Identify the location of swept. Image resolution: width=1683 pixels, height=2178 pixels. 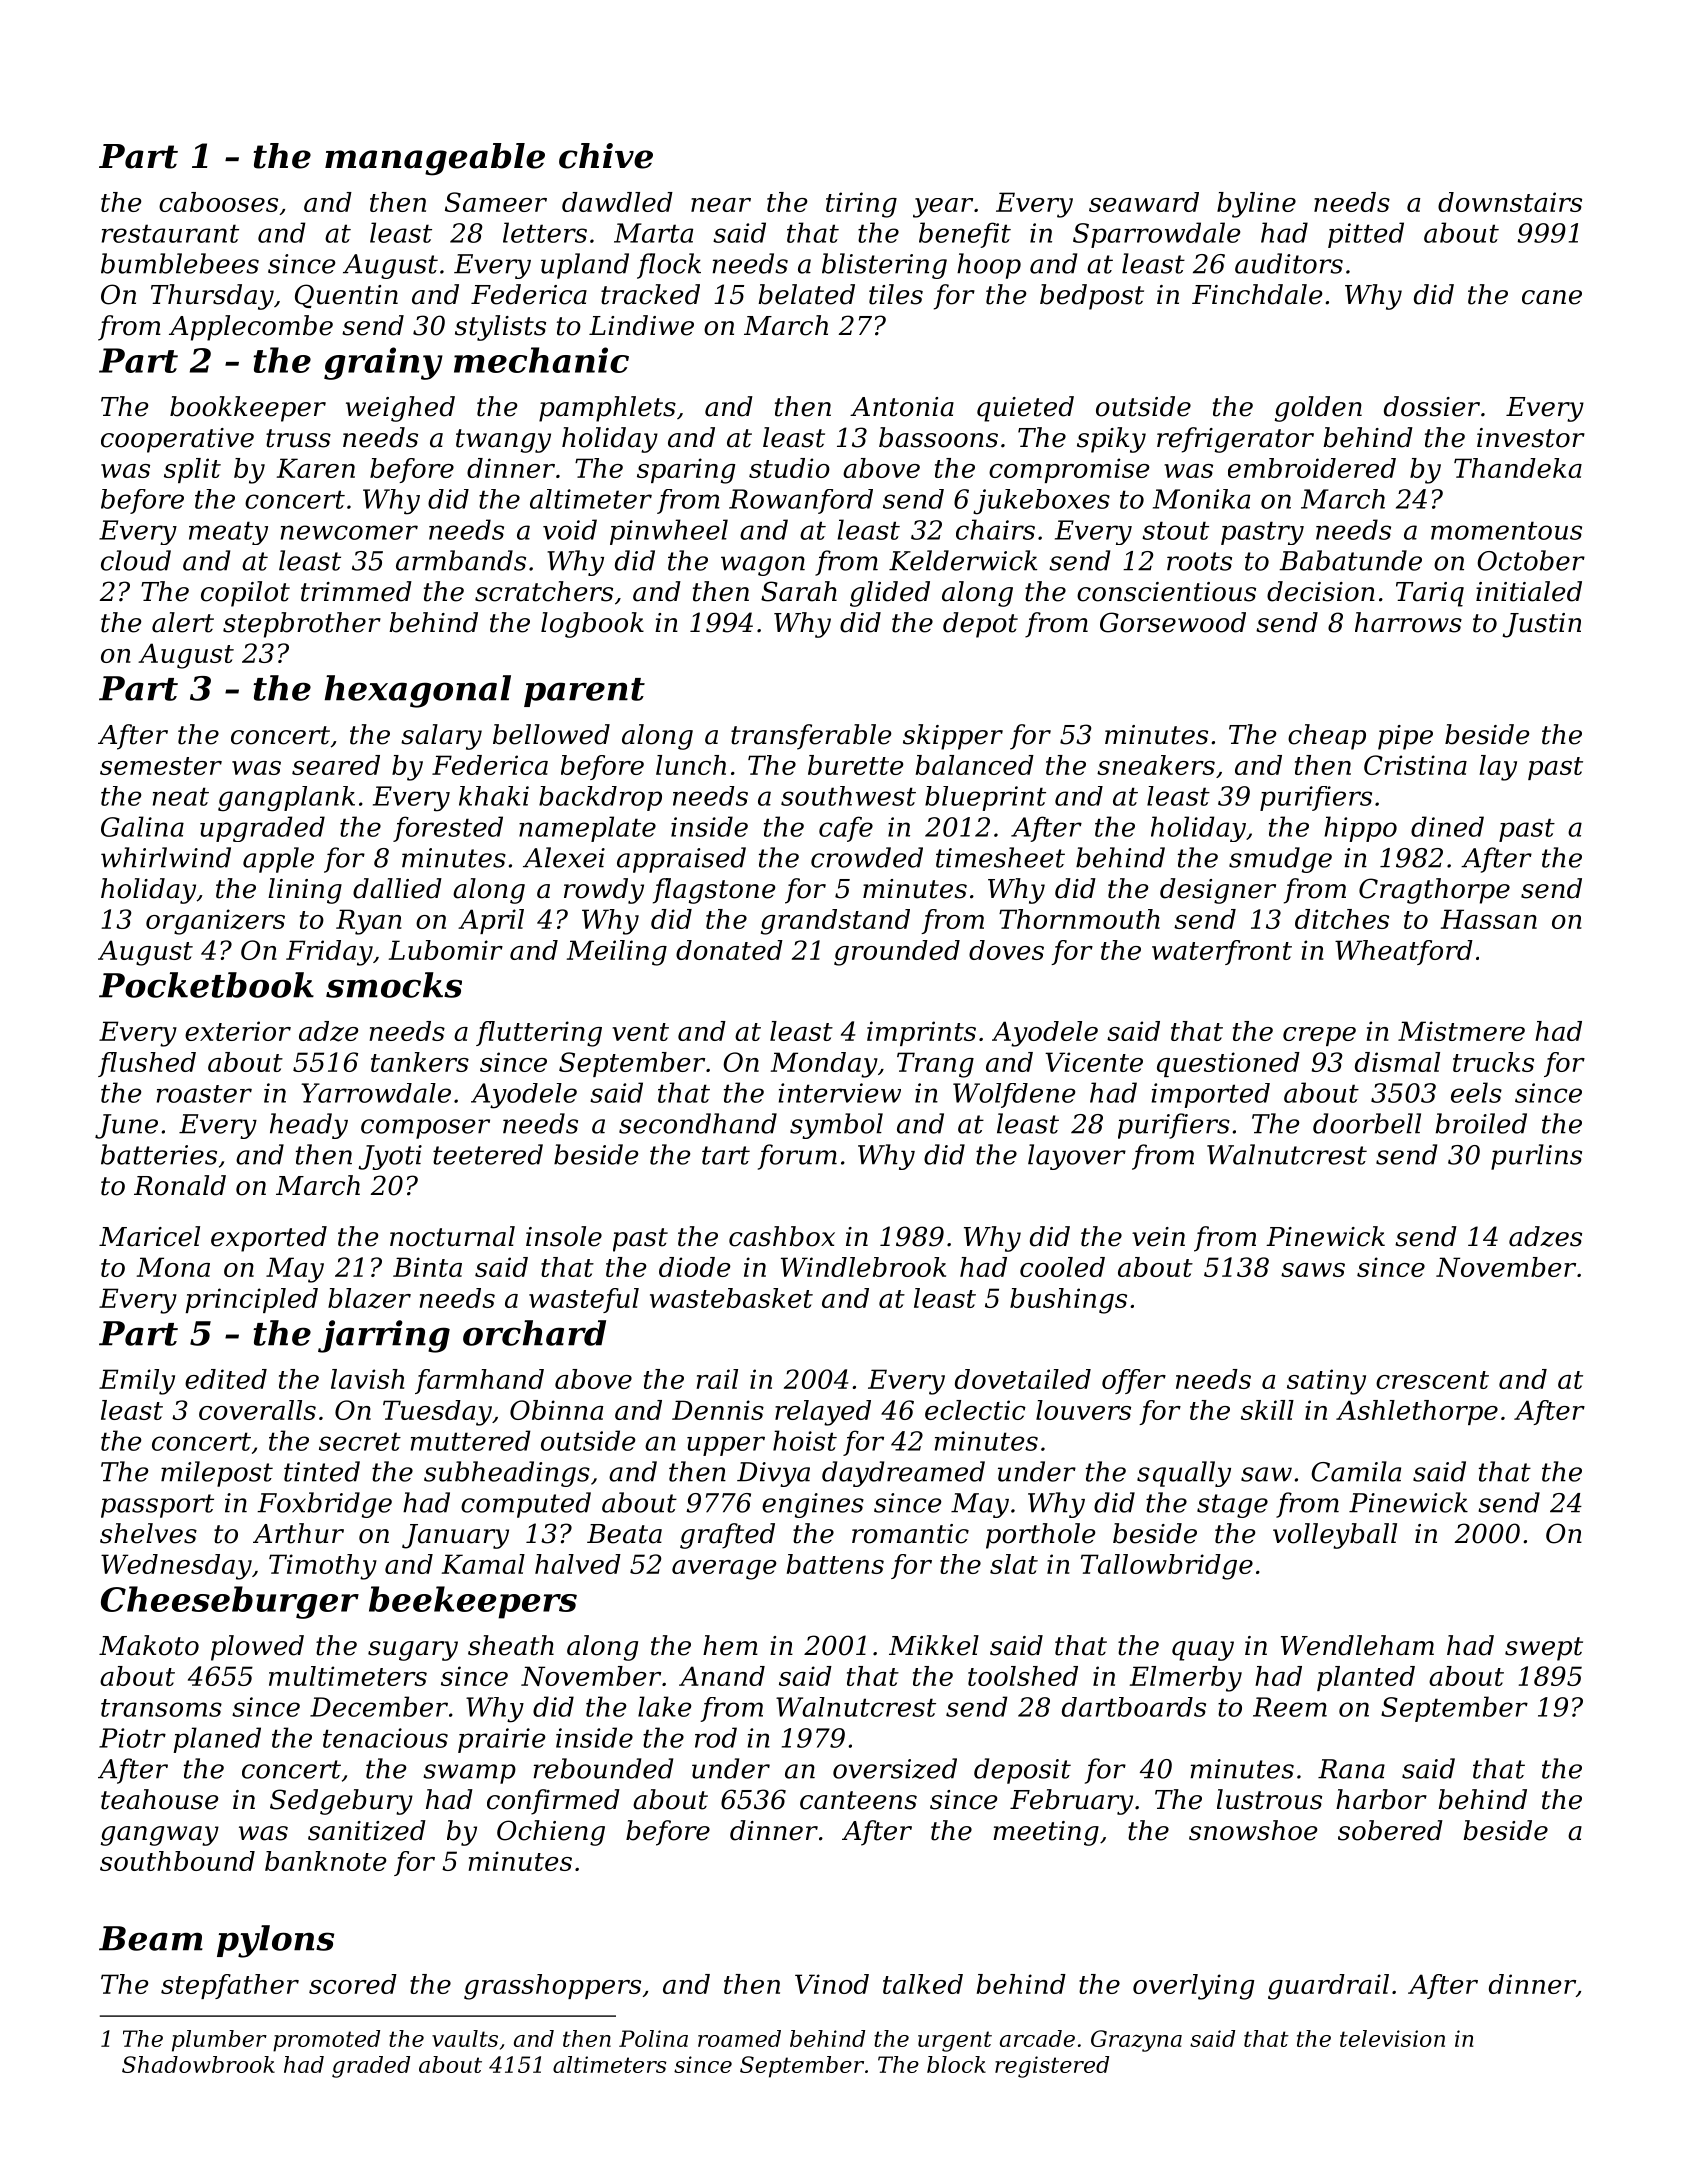
(1544, 1649).
